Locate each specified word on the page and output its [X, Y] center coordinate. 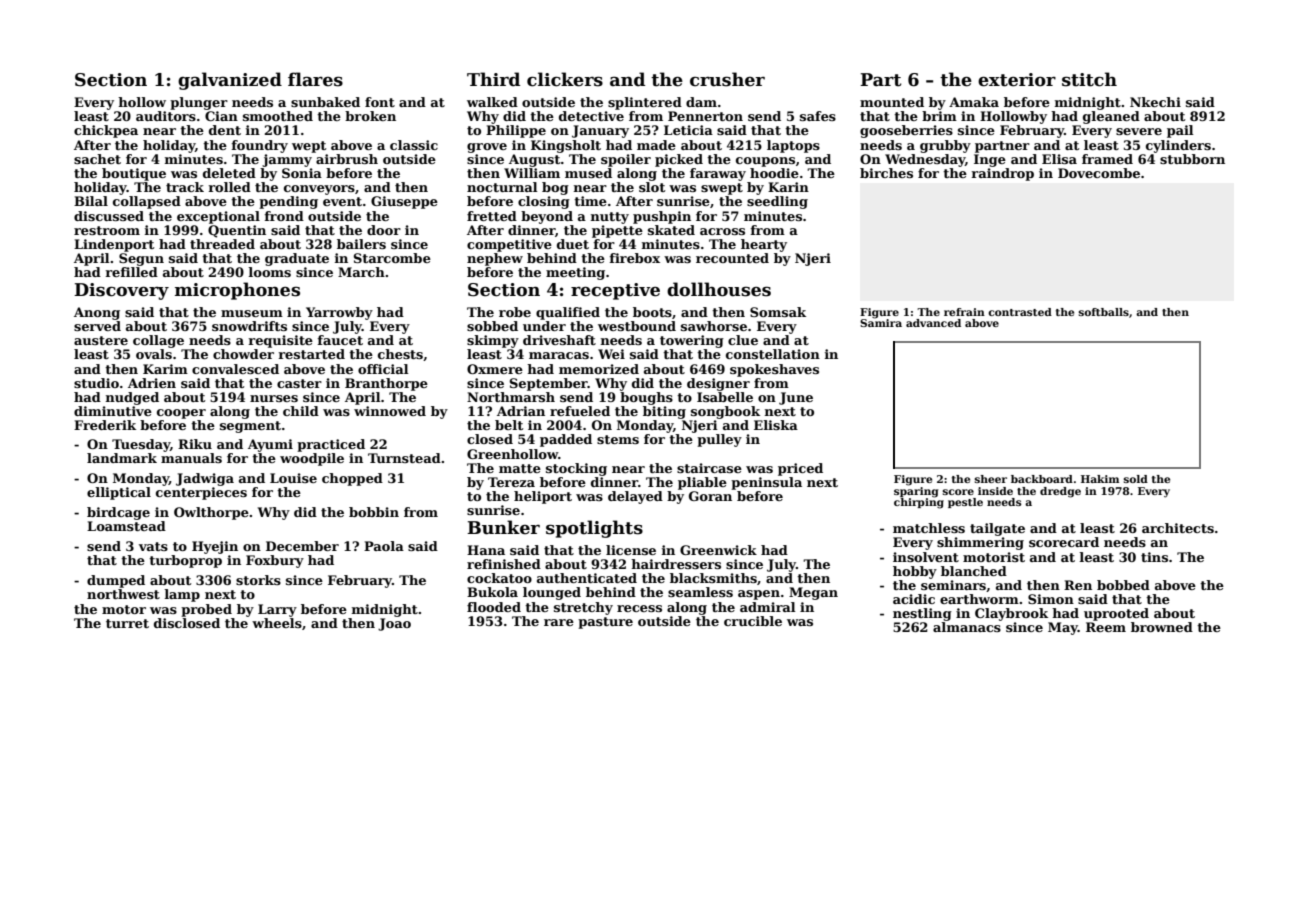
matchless [929, 528]
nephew [495, 259]
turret [127, 623]
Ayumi [270, 445]
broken [370, 116]
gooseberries [906, 131]
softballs [1104, 312]
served [97, 326]
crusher [727, 79]
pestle [965, 503]
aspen [759, 595]
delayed [635, 497]
